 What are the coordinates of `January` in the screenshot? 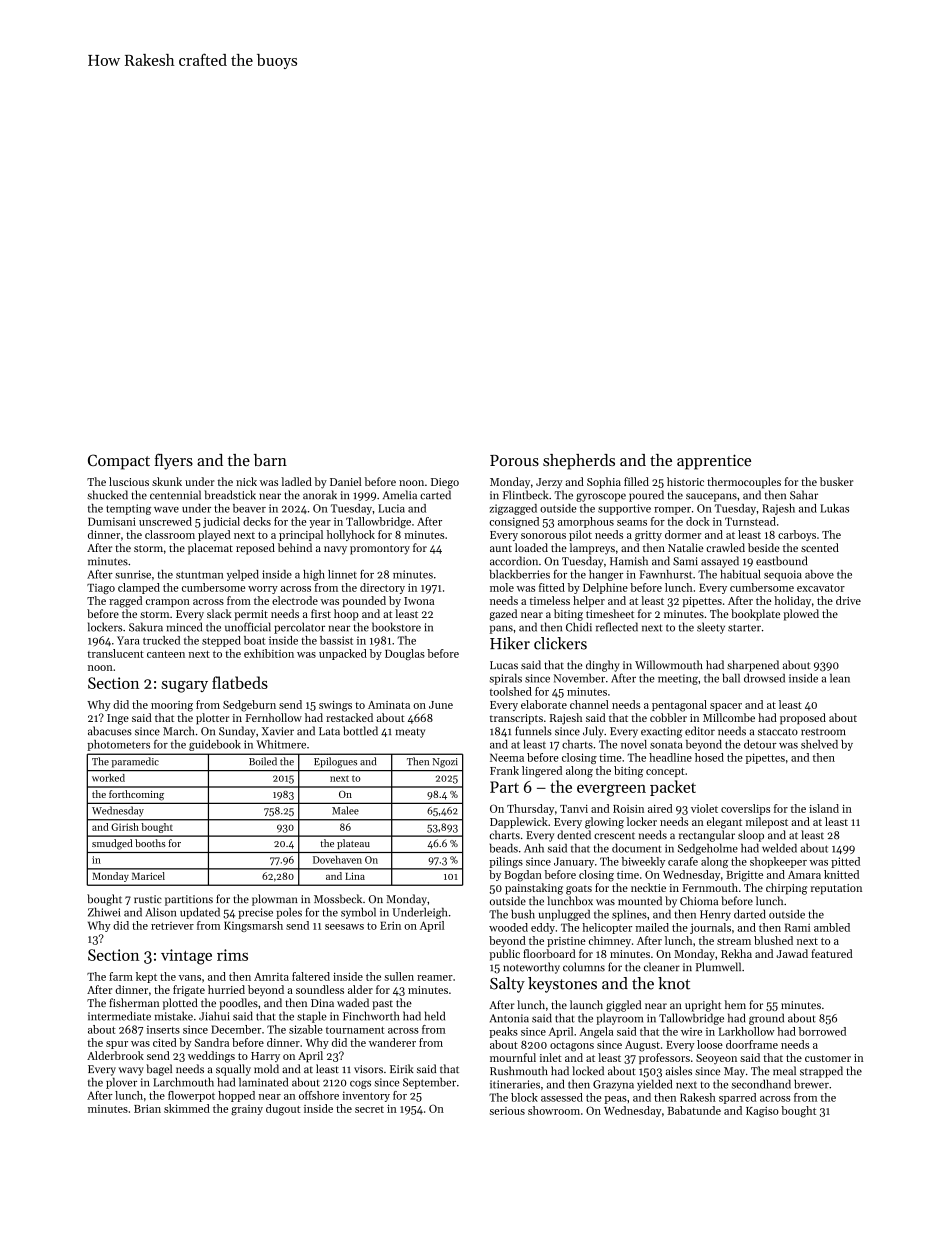 It's located at (574, 862).
